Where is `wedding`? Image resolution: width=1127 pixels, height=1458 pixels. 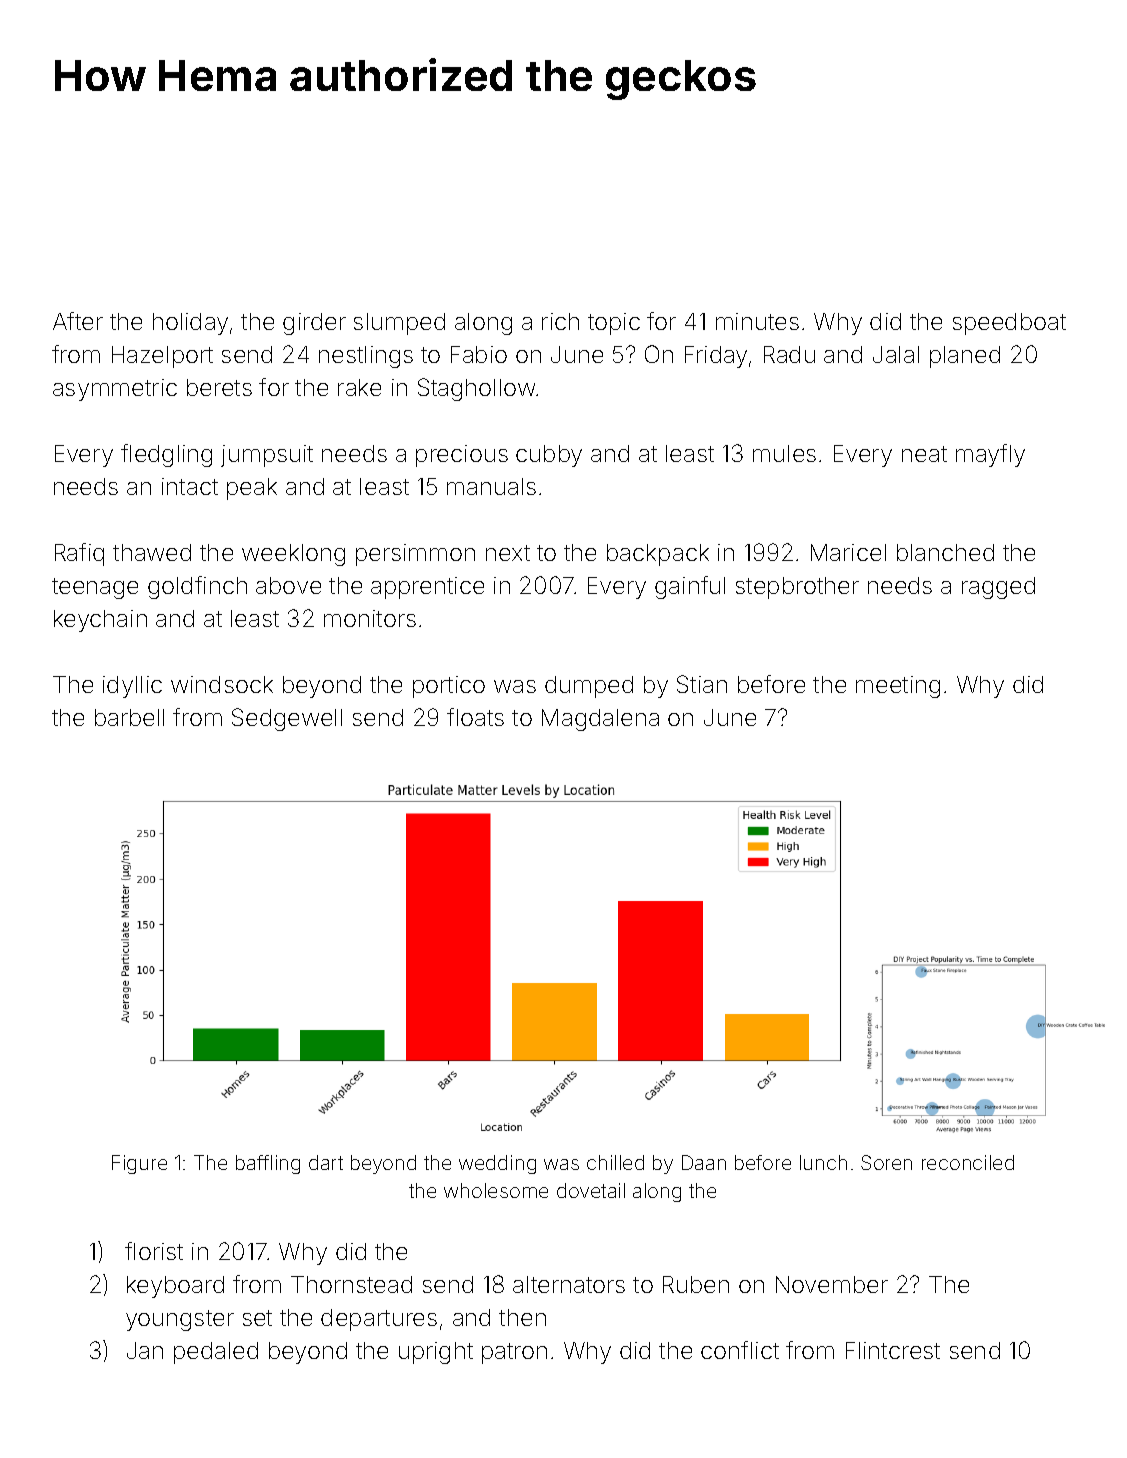 wedding is located at coordinates (497, 1164).
